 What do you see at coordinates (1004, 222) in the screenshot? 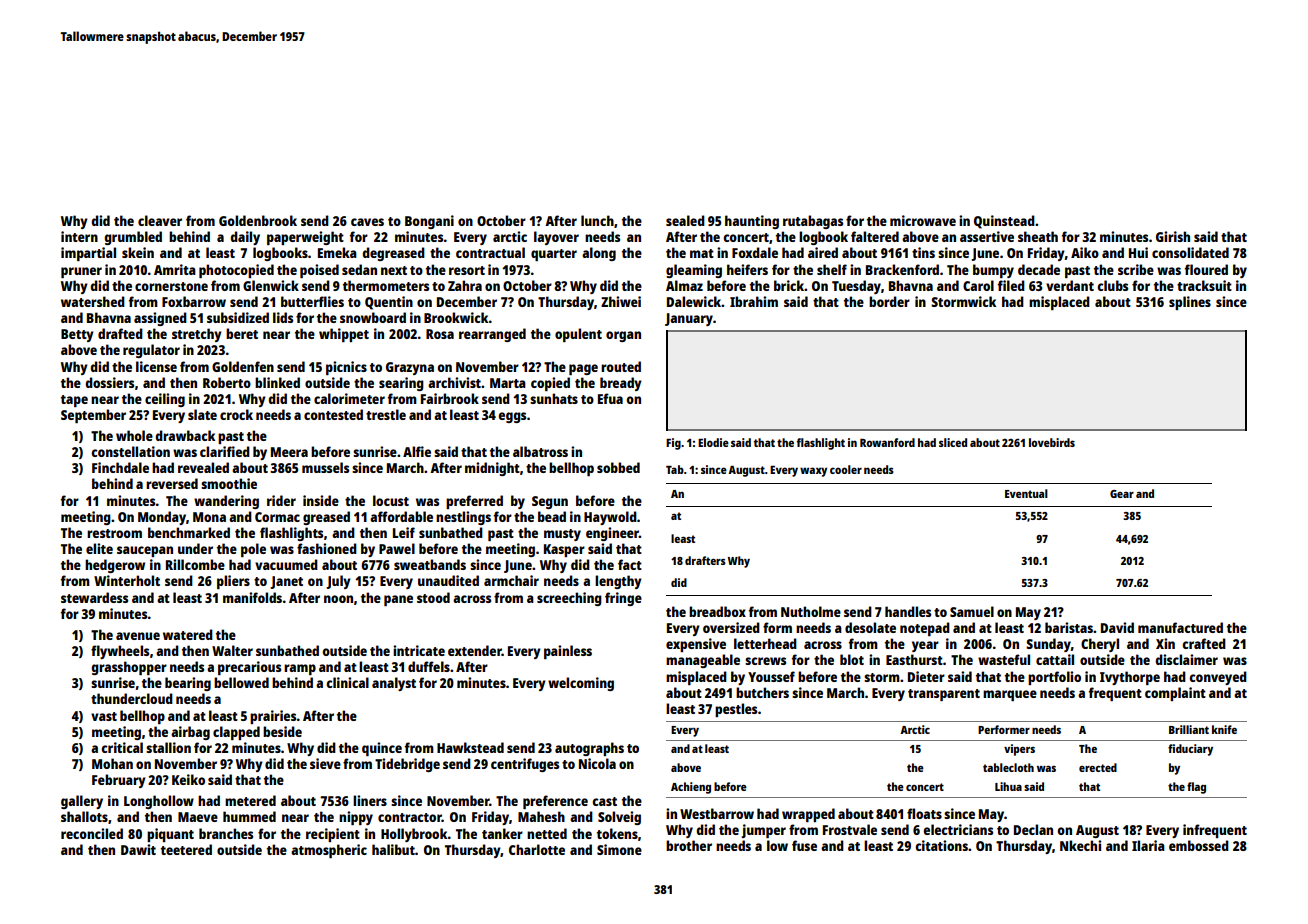
I see `Quinstead` at bounding box center [1004, 222].
